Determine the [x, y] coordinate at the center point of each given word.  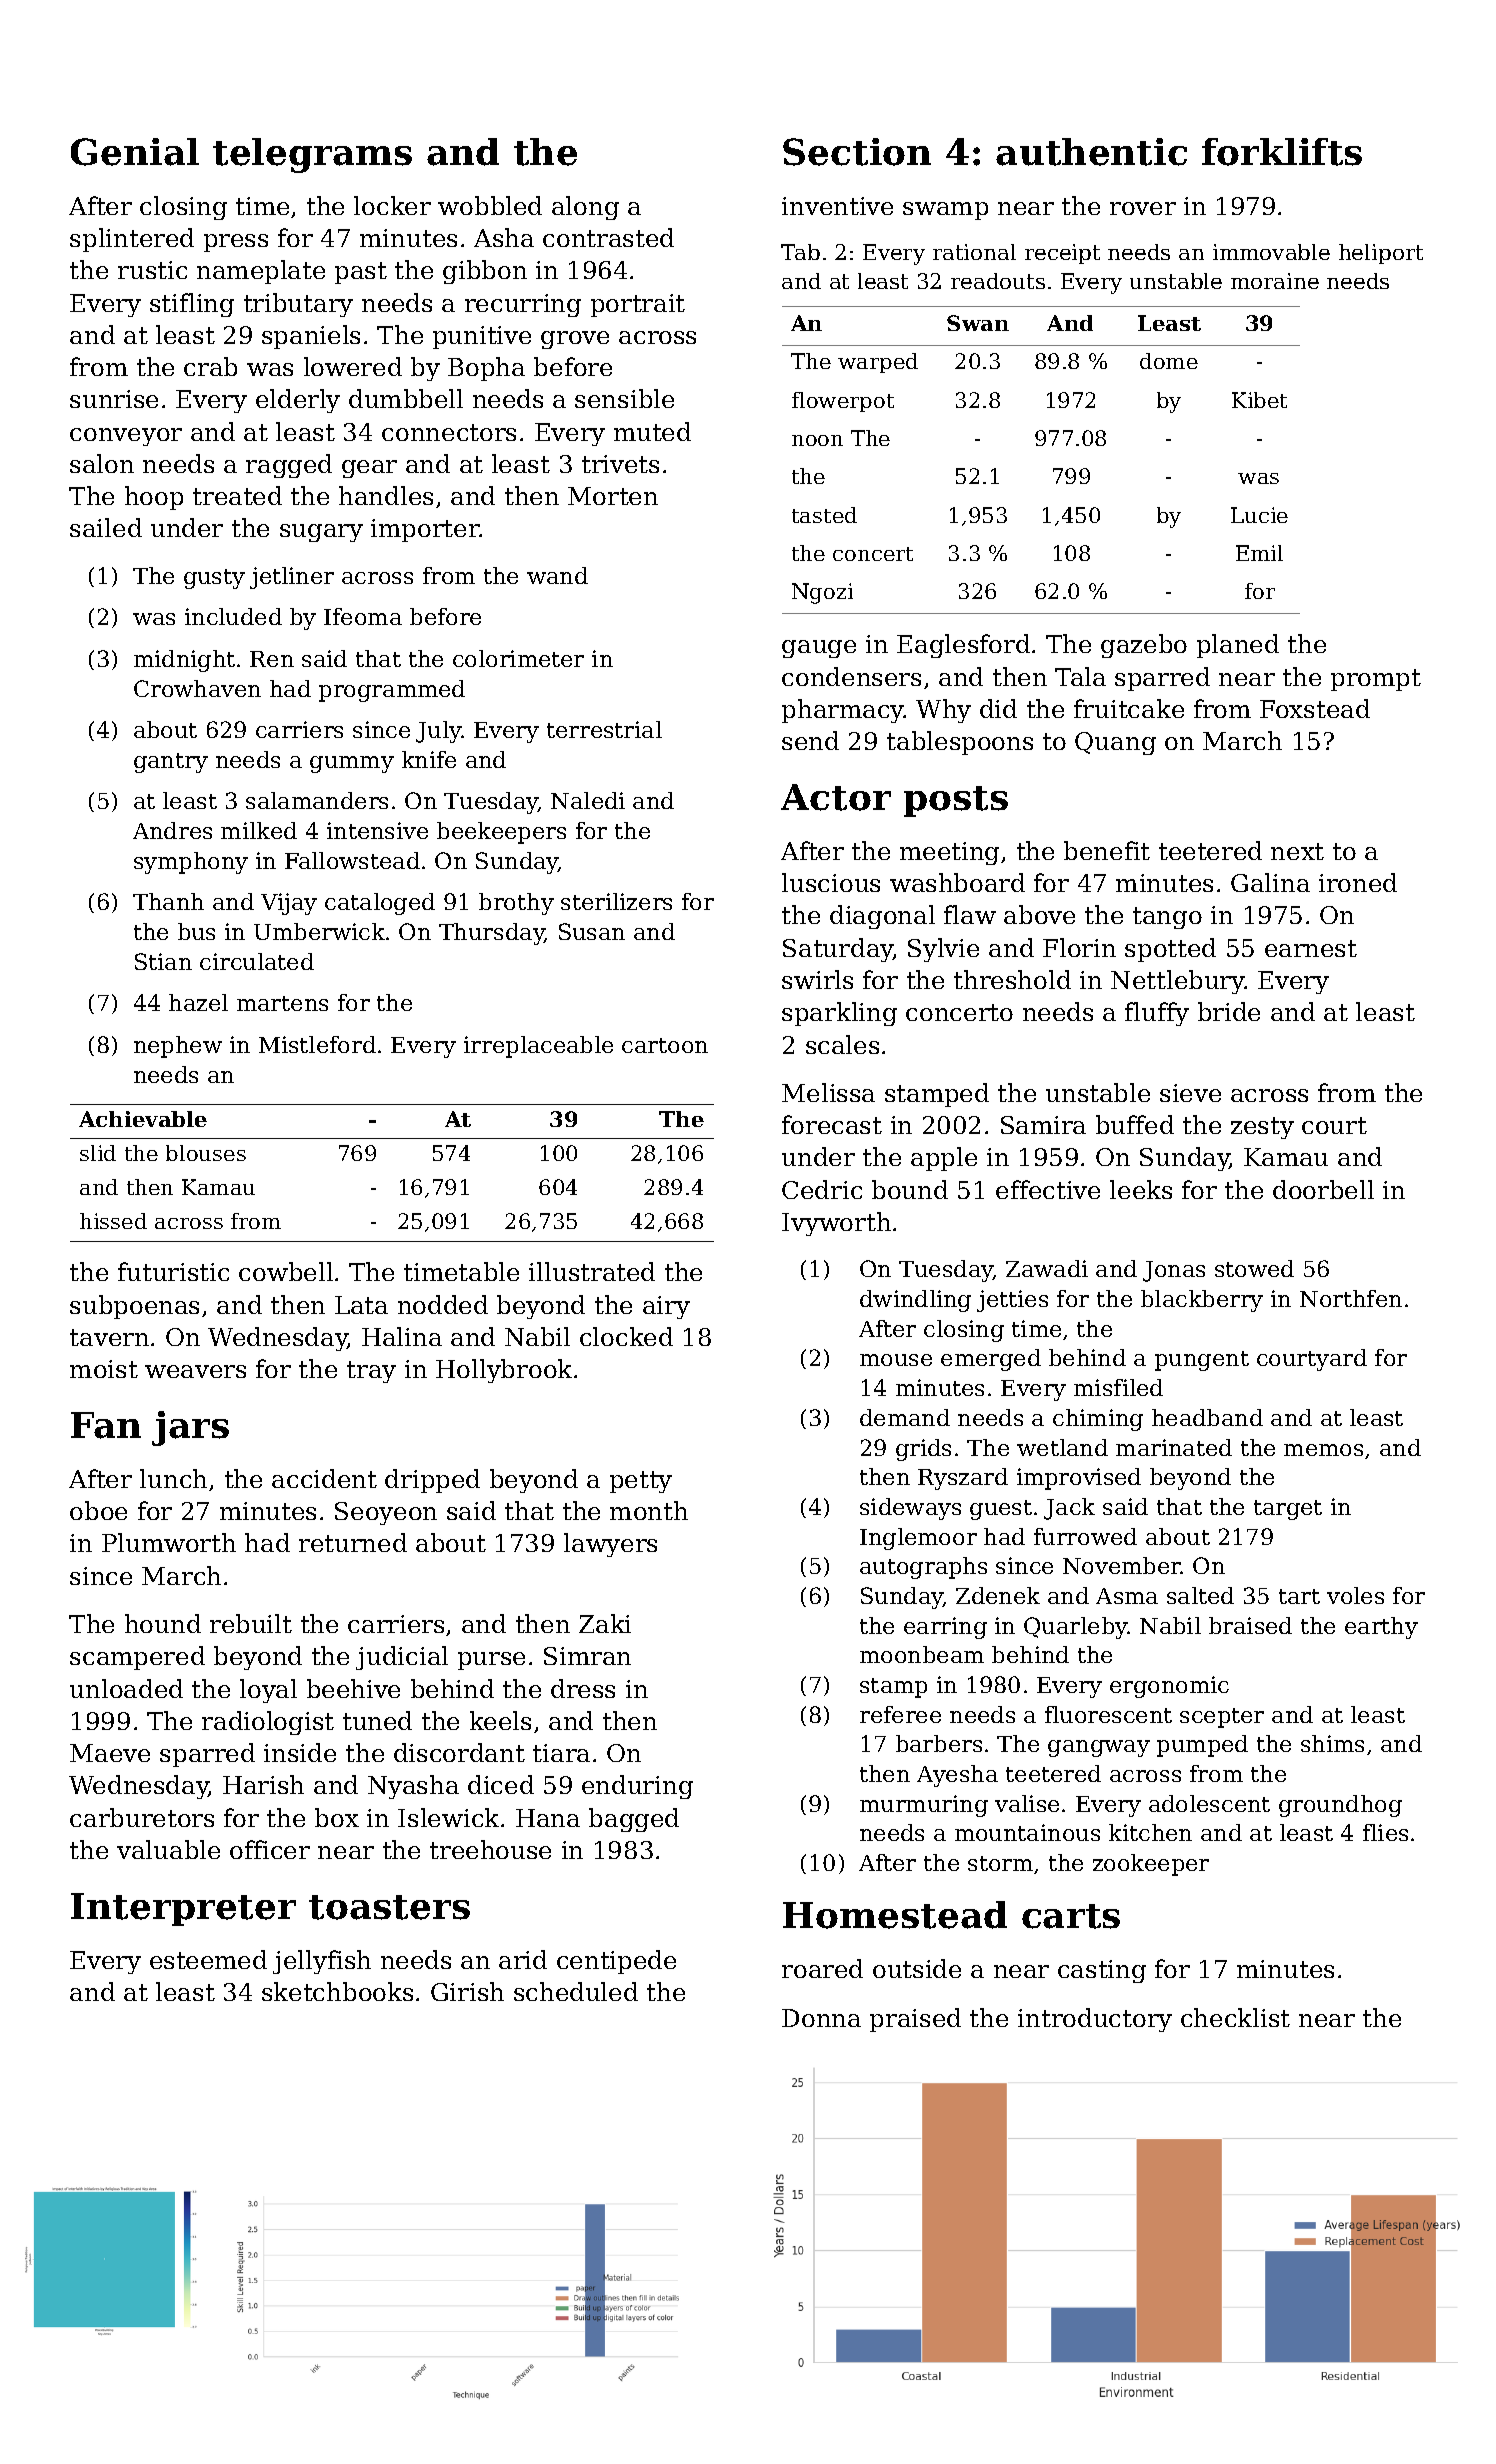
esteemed [208, 1959]
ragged [289, 466]
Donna [821, 2018]
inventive [837, 206]
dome [1169, 361]
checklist [1235, 2017]
